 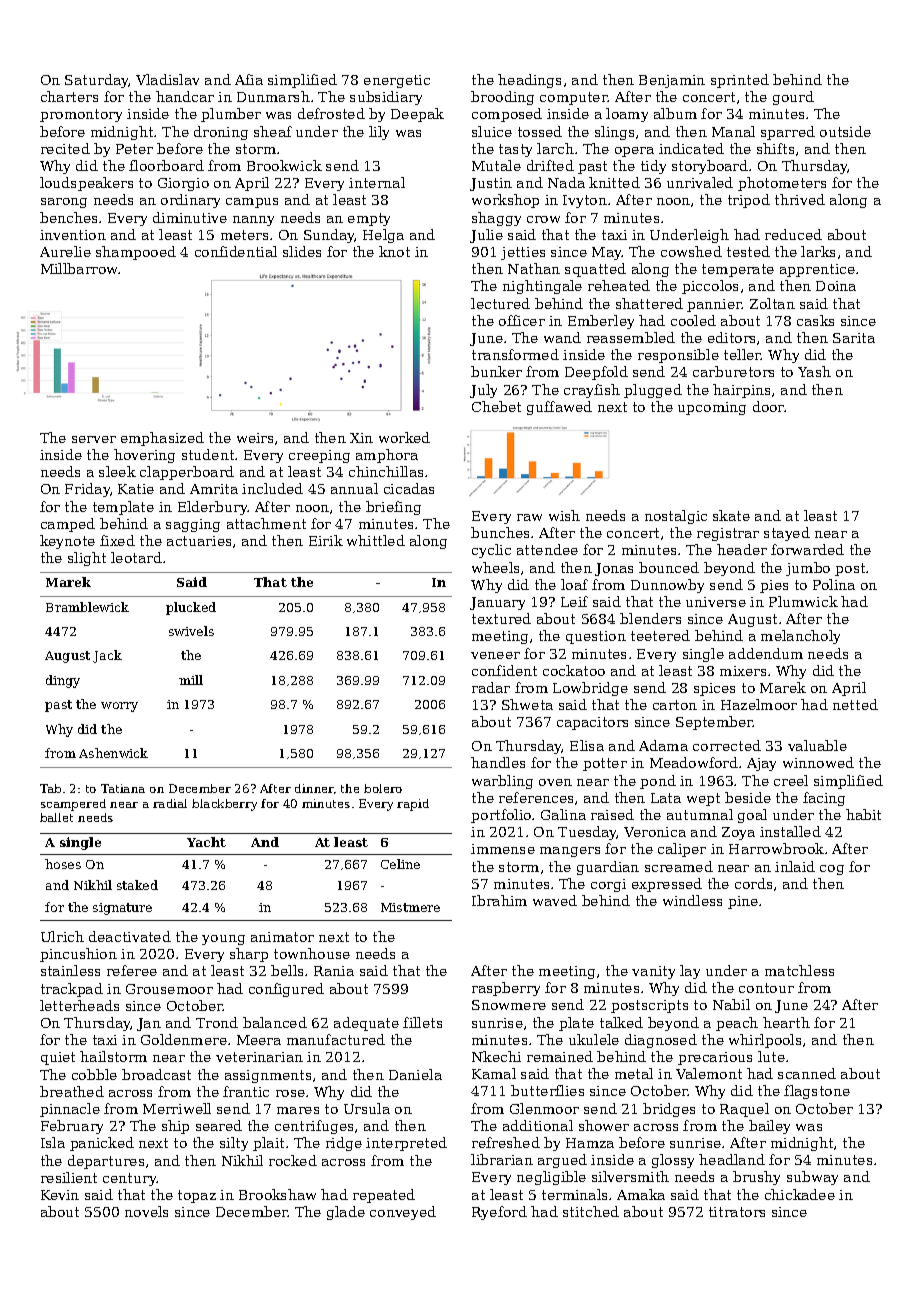 I want to click on gourd, so click(x=793, y=98).
